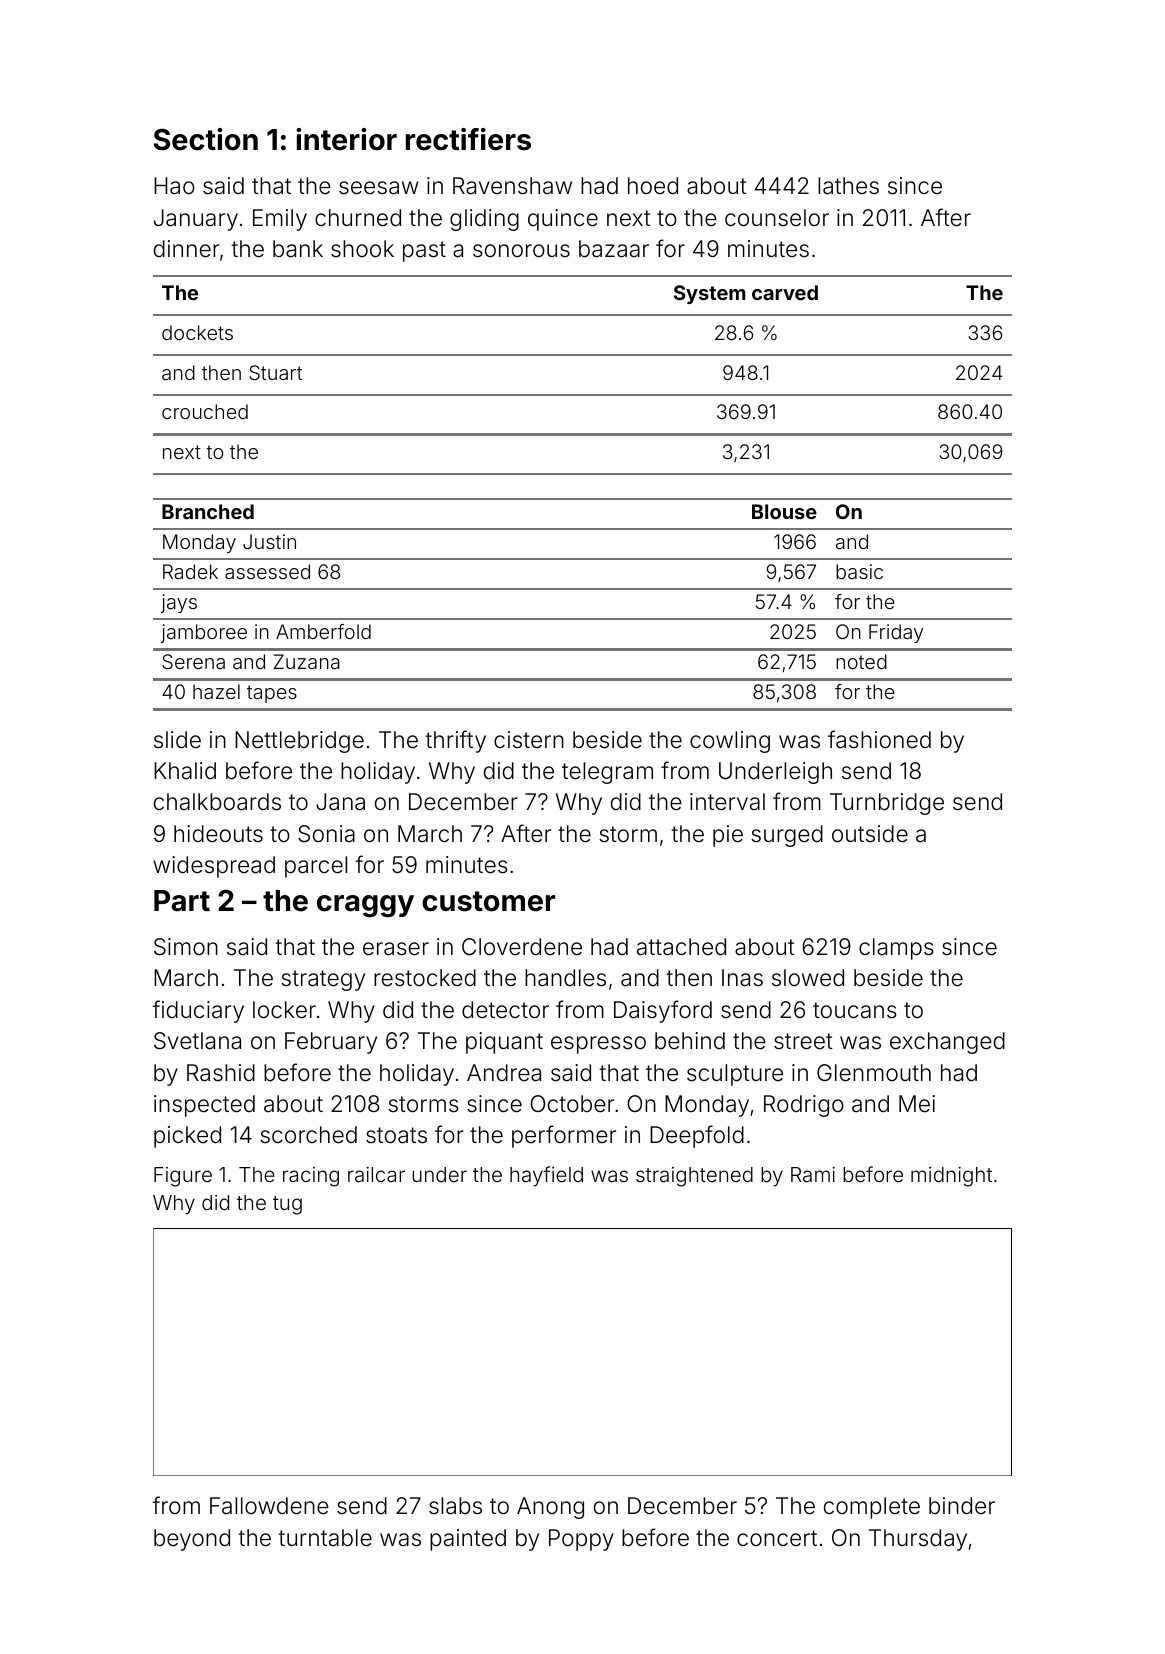 The image size is (1165, 1654). I want to click on hoed, so click(653, 186).
